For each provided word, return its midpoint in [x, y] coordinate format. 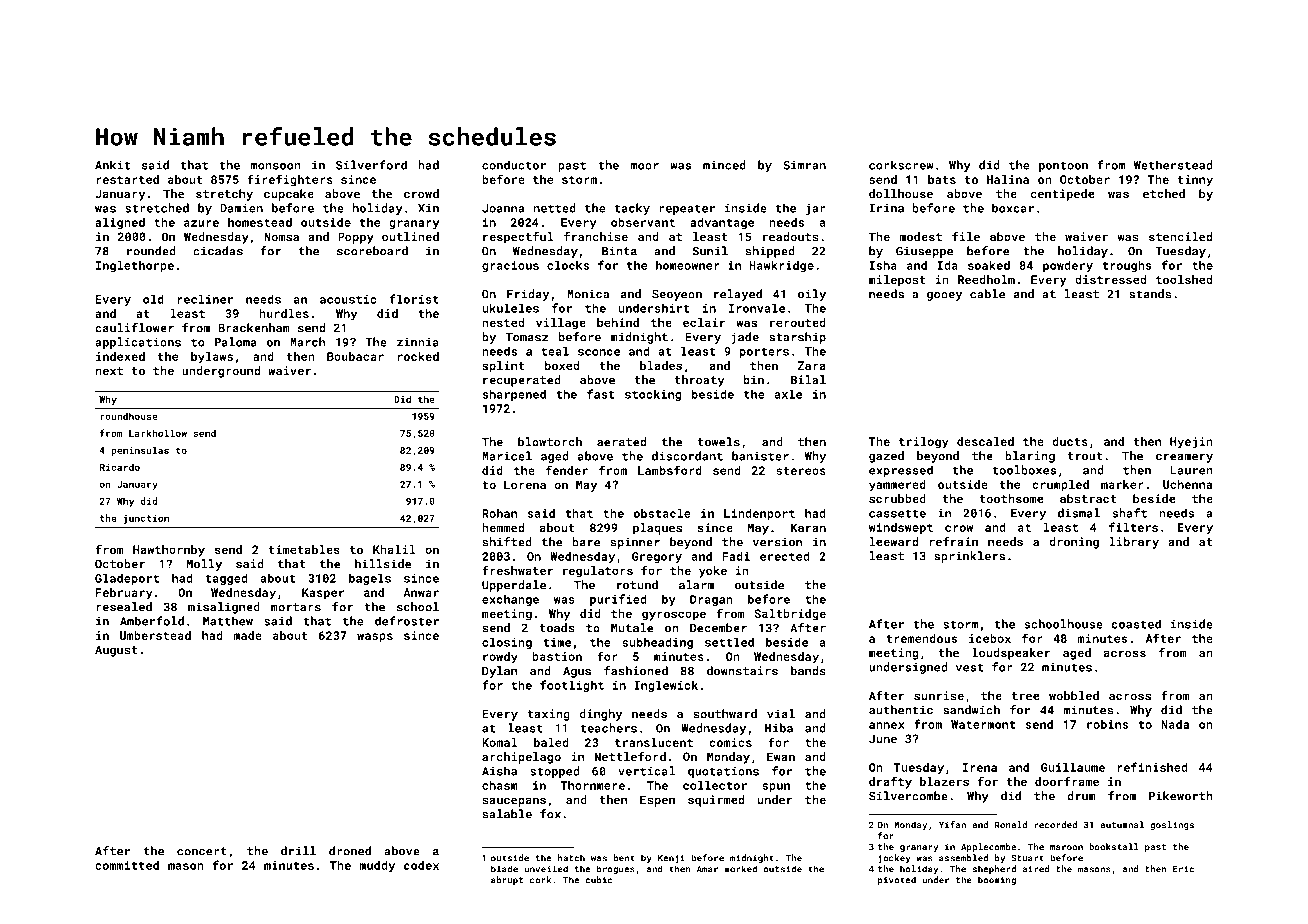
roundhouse [129, 416]
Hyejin [1191, 443]
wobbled [1074, 695]
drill [298, 851]
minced [724, 165]
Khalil [394, 549]
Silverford [371, 165]
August [116, 651]
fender [567, 470]
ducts [1070, 441]
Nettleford [630, 756]
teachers [608, 728]
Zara [812, 365]
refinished [1152, 767]
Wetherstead [1173, 165]
